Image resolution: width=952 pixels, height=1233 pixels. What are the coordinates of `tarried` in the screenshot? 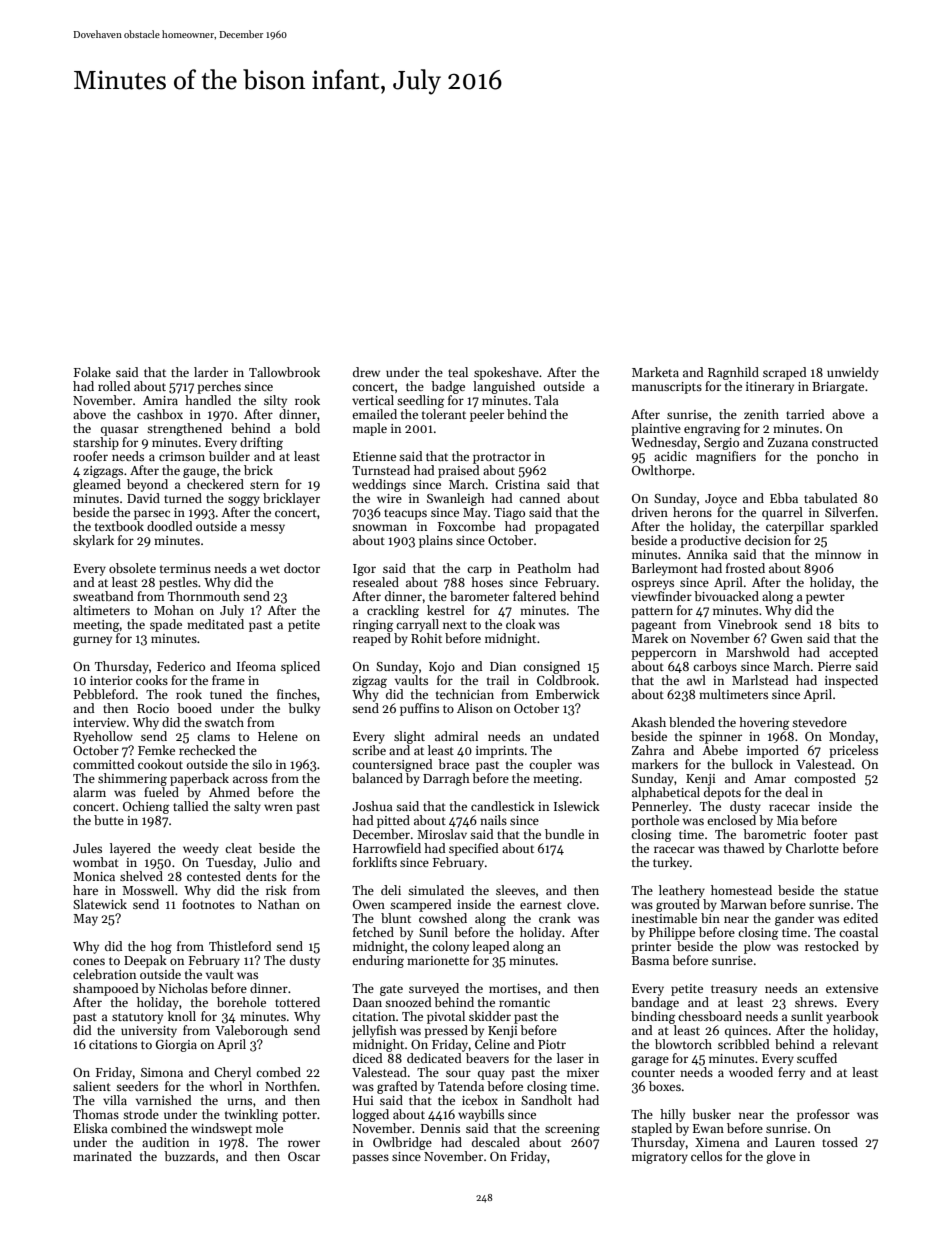 It's located at (805, 414).
